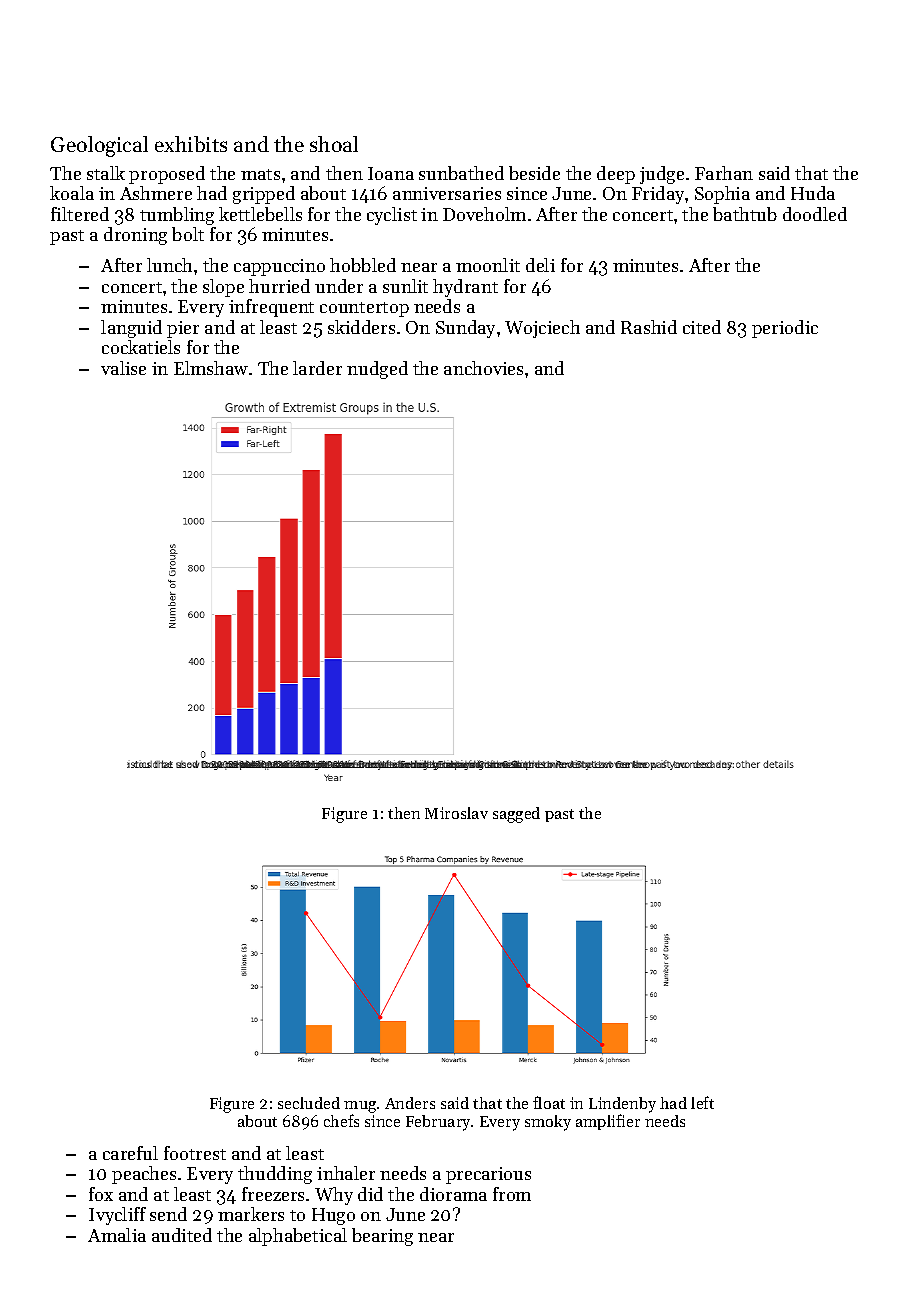  What do you see at coordinates (516, 815) in the screenshot?
I see `sagged` at bounding box center [516, 815].
